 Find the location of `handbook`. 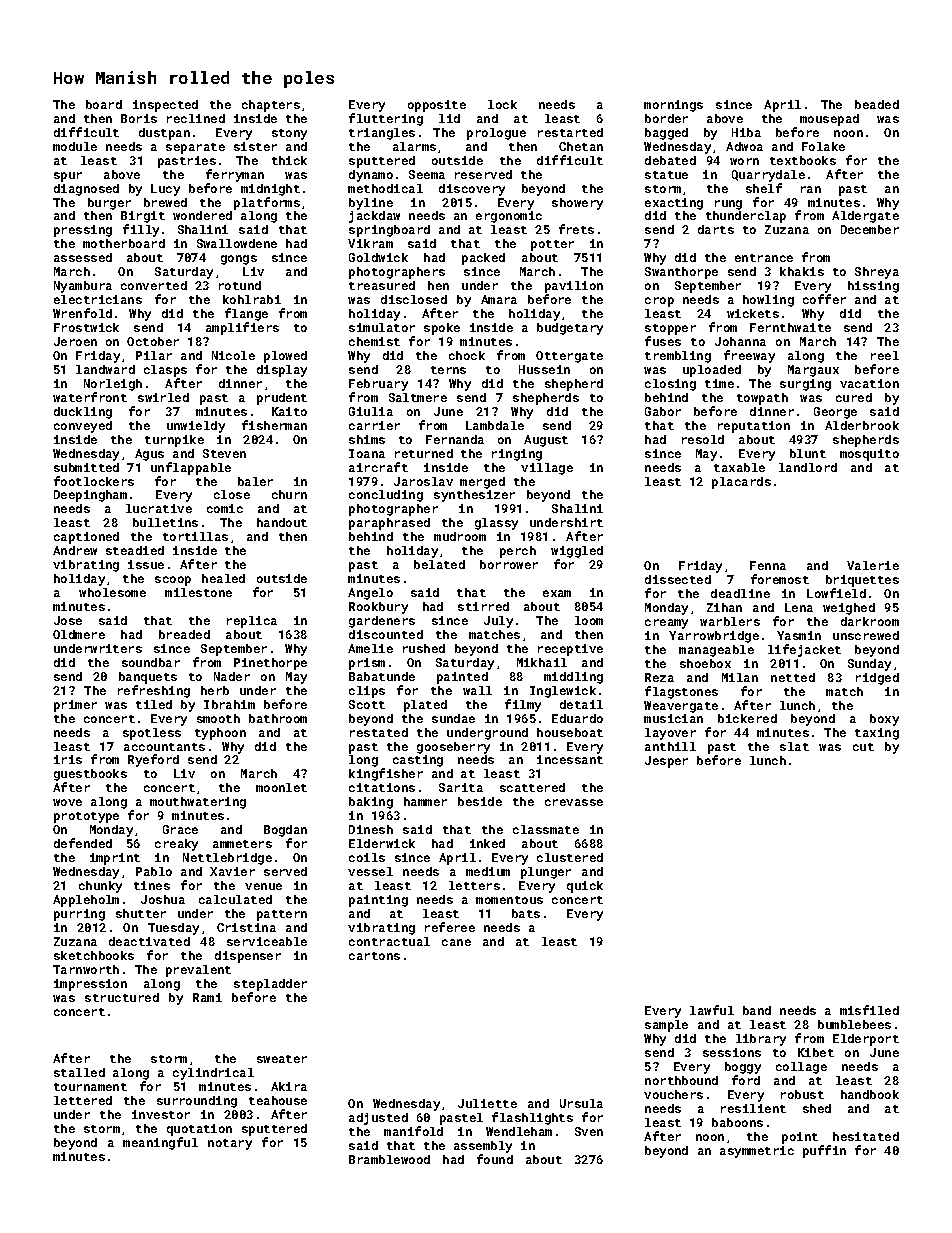

handbook is located at coordinates (870, 1094).
